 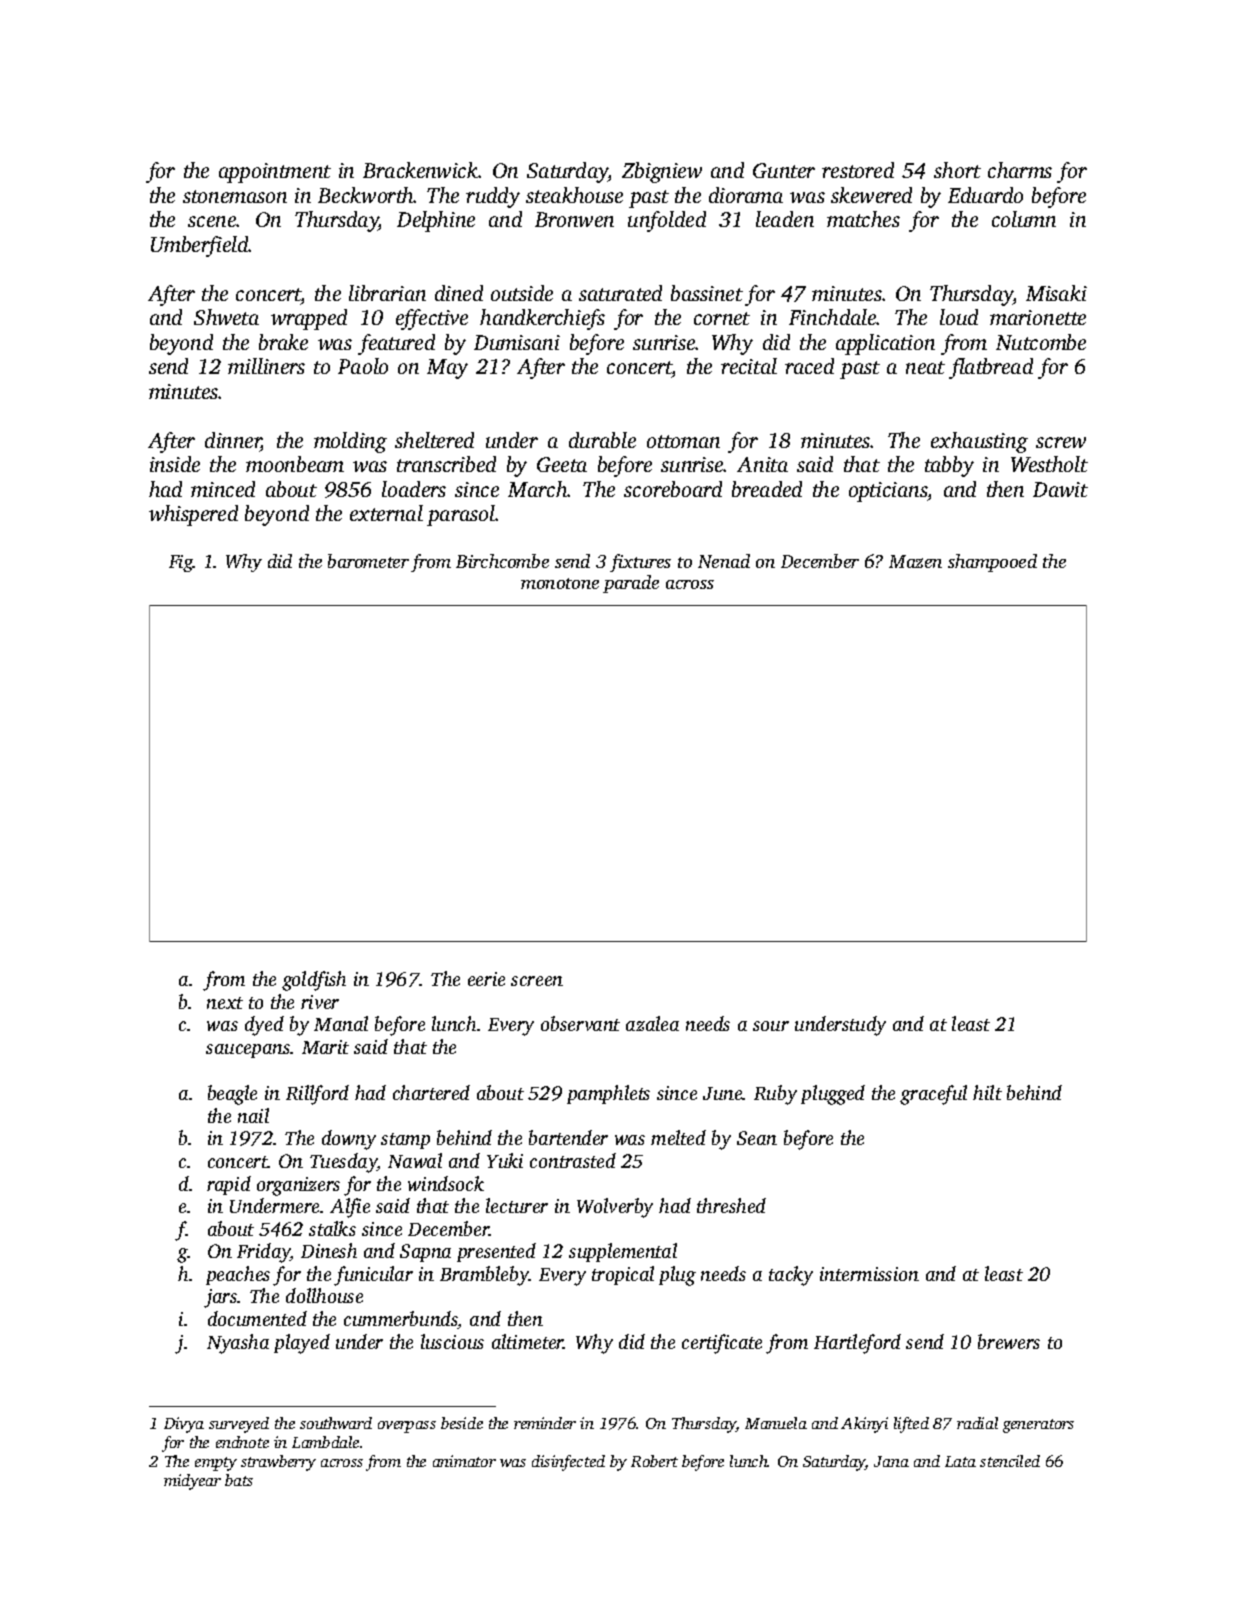 I want to click on tropical, so click(x=623, y=1275).
